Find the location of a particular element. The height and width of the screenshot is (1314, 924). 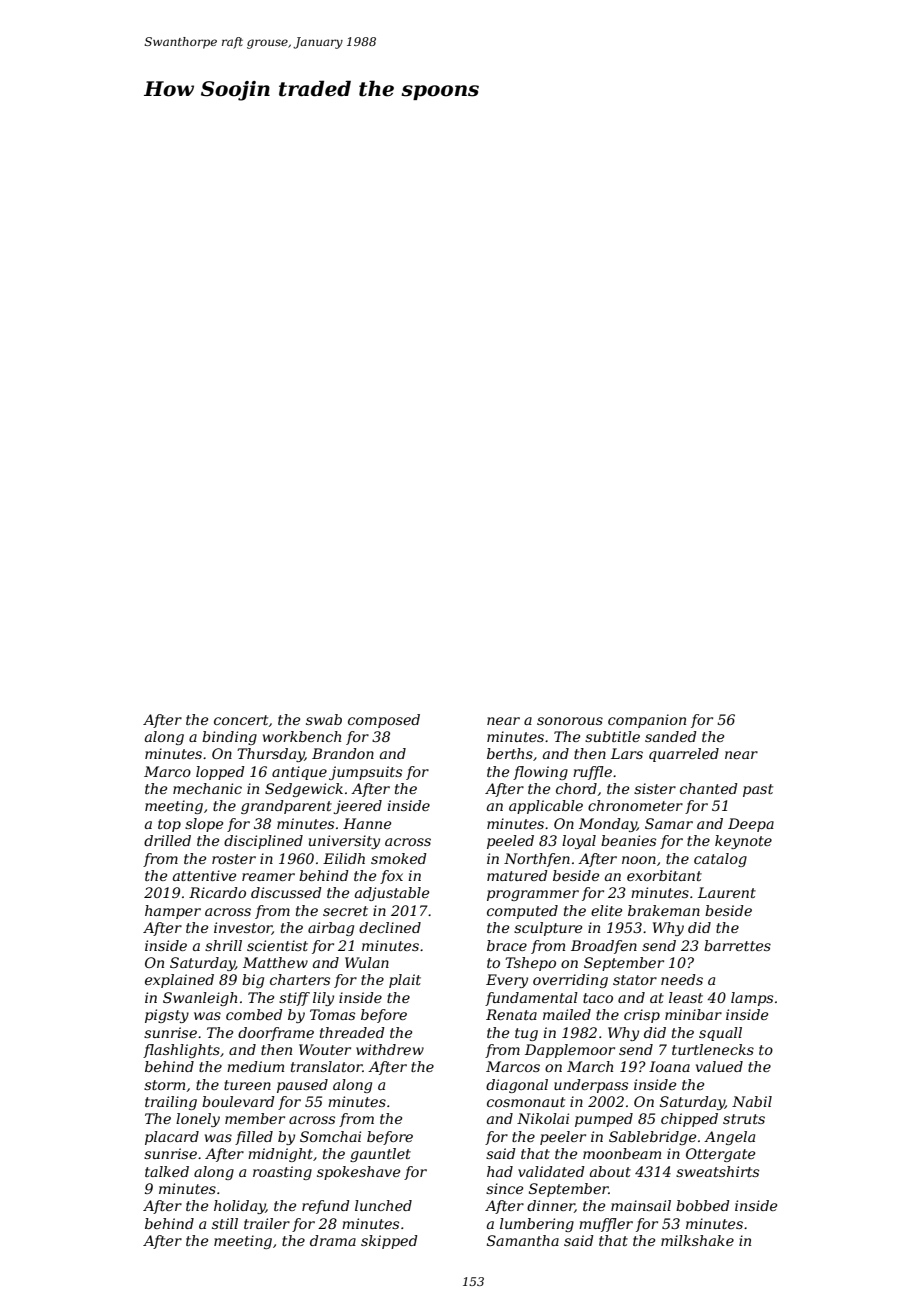

muffler is located at coordinates (606, 1225).
